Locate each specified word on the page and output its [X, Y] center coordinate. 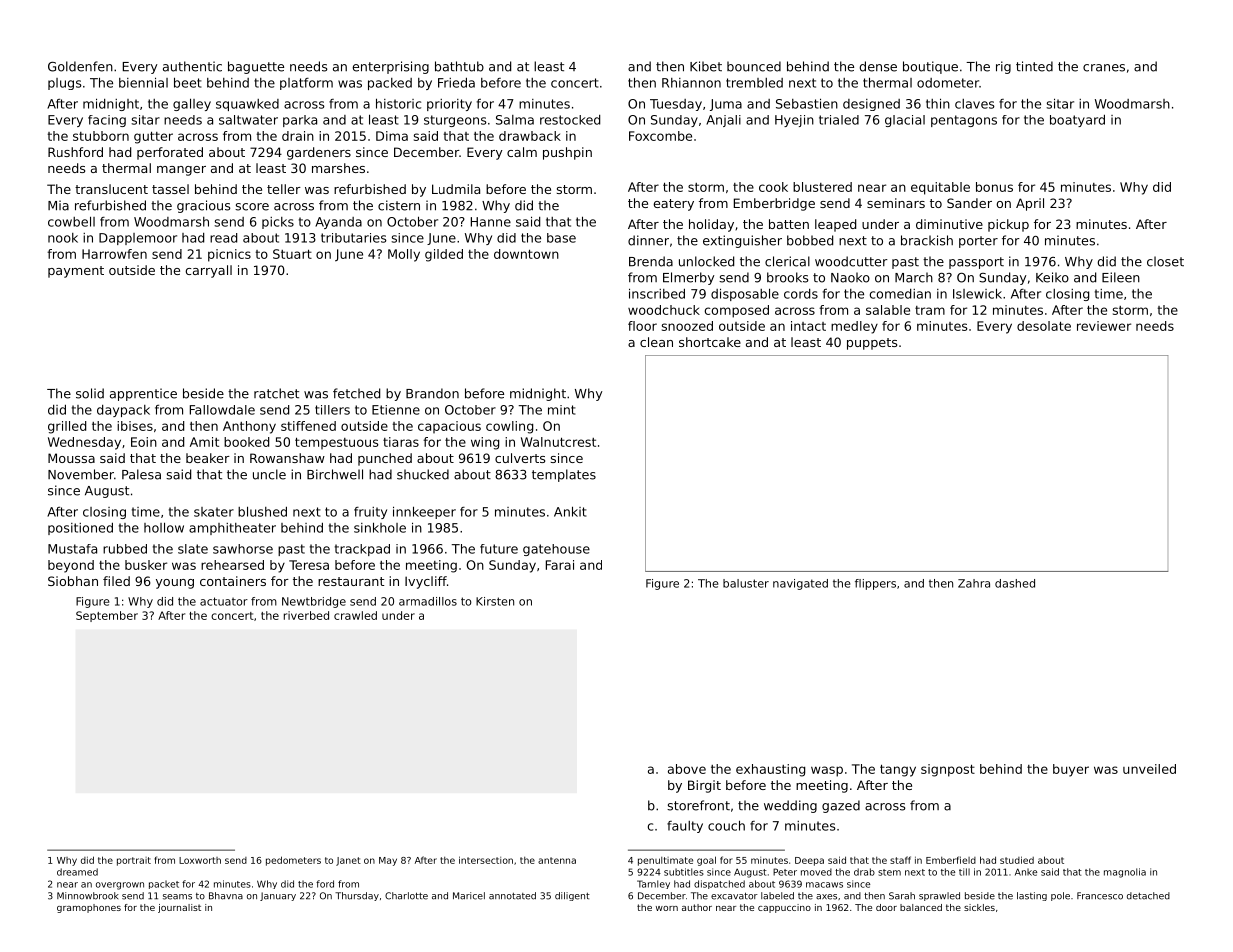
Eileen [1121, 277]
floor [642, 326]
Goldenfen [80, 66]
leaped [835, 225]
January [278, 896]
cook [773, 187]
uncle [269, 474]
